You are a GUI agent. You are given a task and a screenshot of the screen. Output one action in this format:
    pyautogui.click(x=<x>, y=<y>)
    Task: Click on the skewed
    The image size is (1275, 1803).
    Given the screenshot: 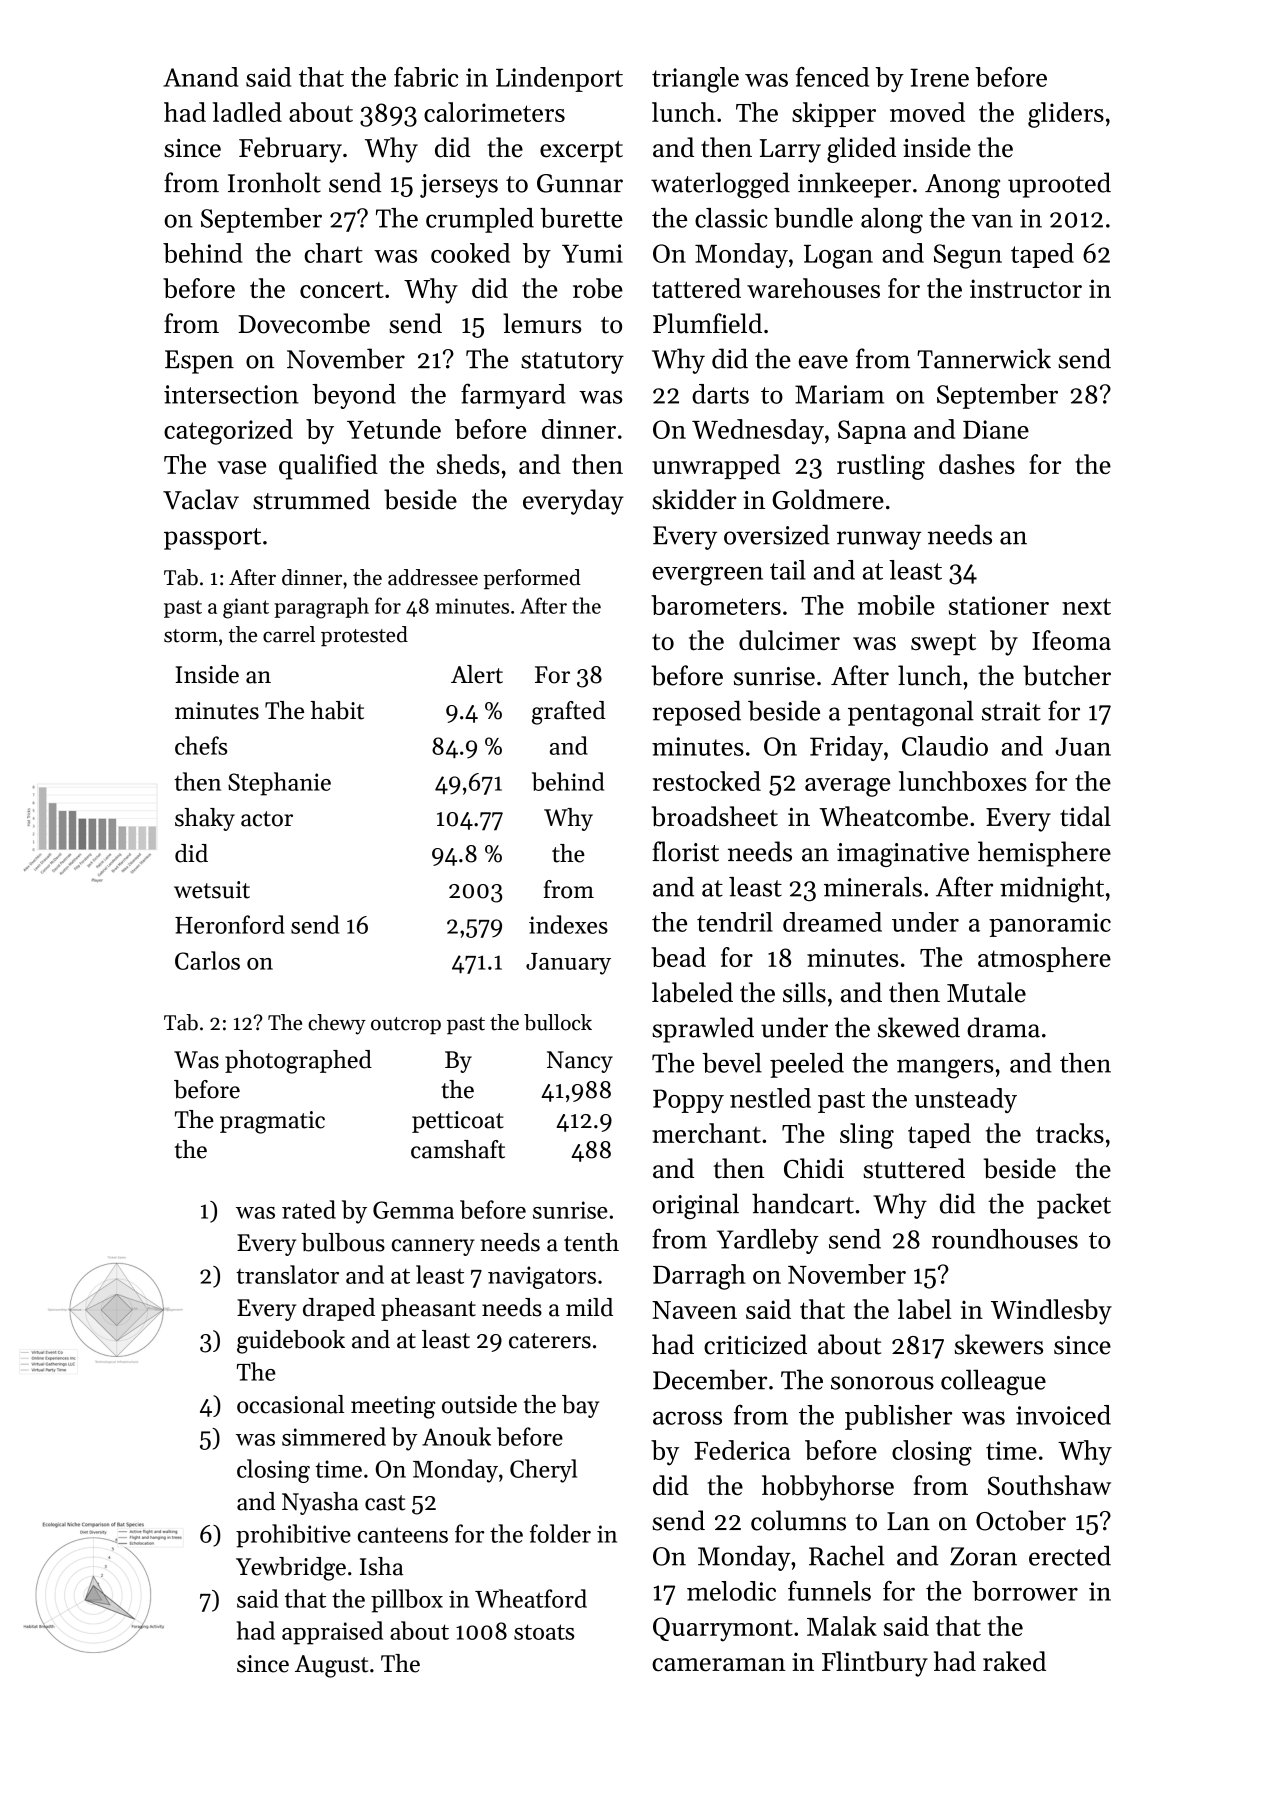 What is the action you would take?
    pyautogui.click(x=919, y=1027)
